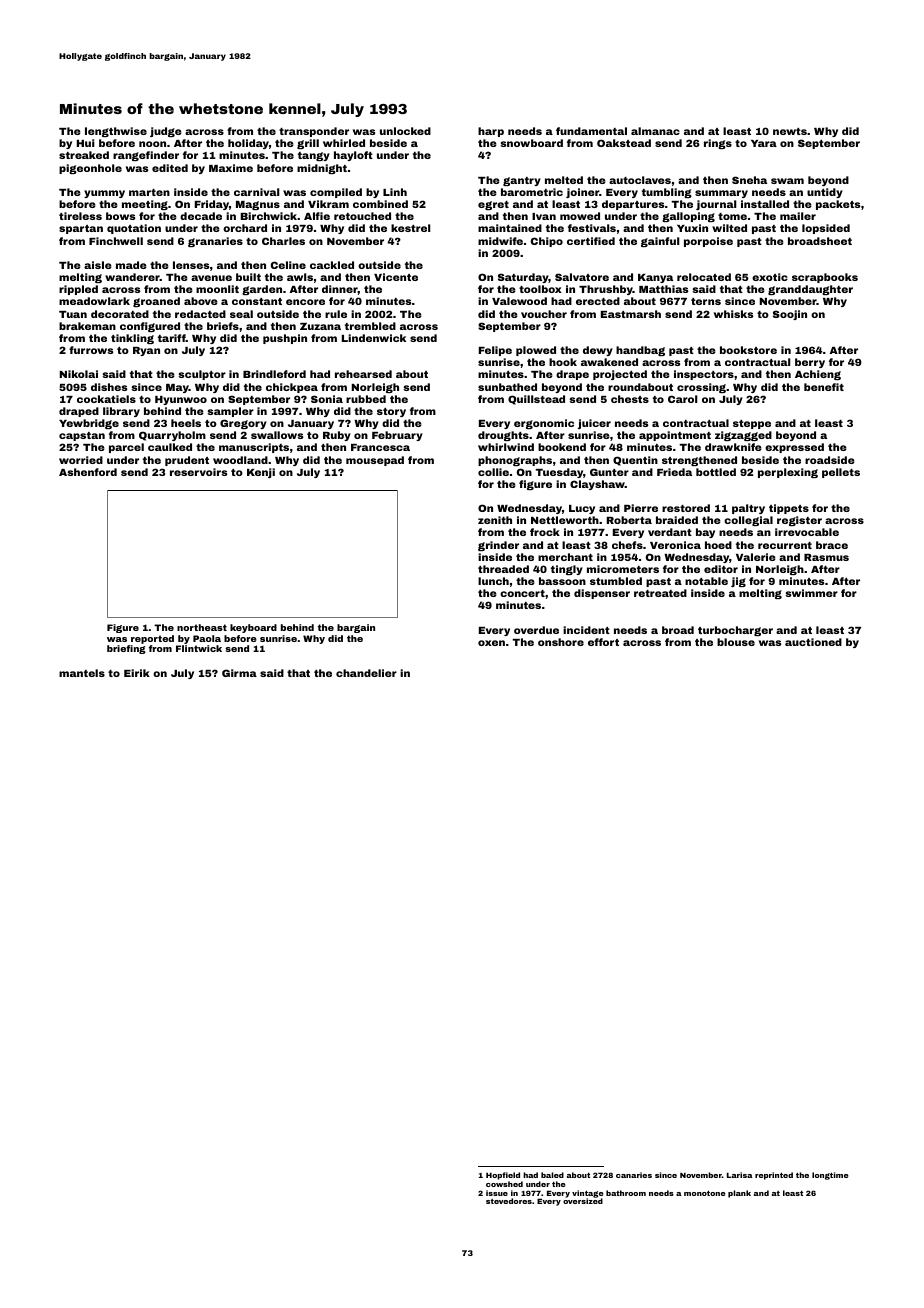 The image size is (924, 1308). What do you see at coordinates (739, 1194) in the document?
I see `plank` at bounding box center [739, 1194].
